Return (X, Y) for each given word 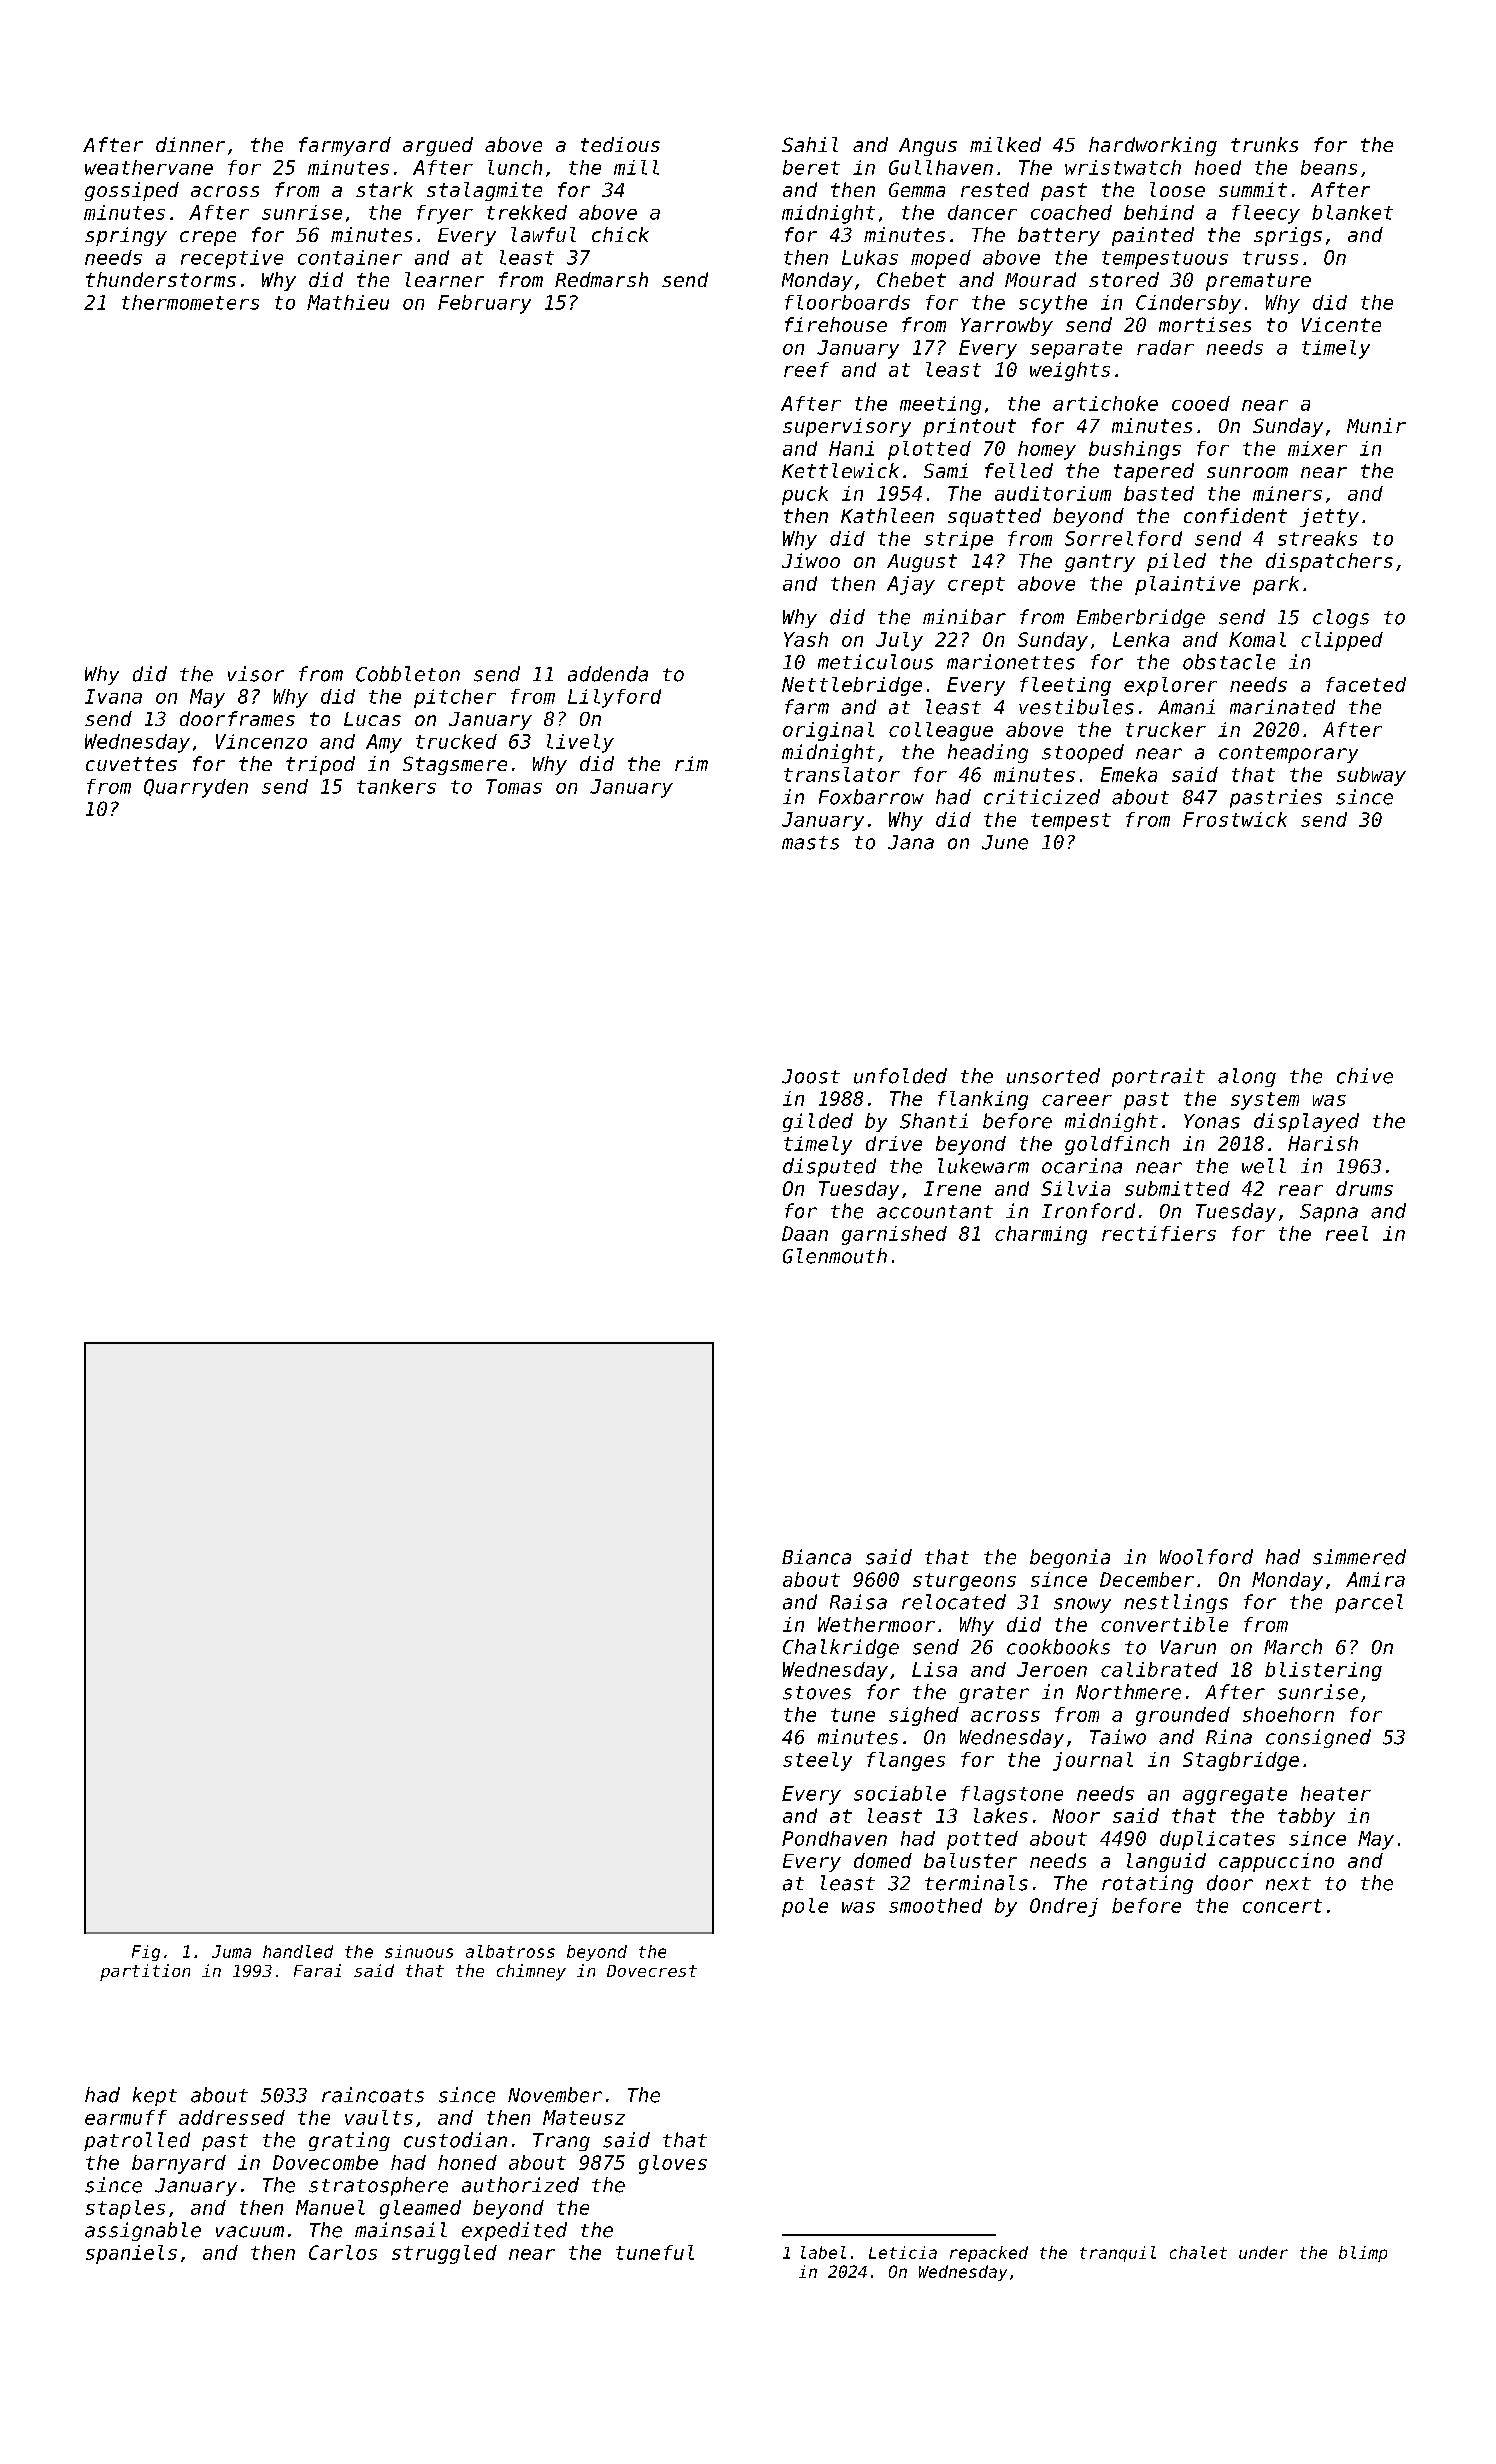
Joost (811, 1076)
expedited (514, 2231)
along (1247, 1077)
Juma (231, 1951)
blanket (1352, 212)
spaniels (131, 2254)
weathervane (149, 167)
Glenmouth (835, 1256)
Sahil (810, 144)
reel (1347, 1233)
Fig (146, 1953)
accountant (935, 1212)
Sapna (1329, 1213)
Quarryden (196, 788)
